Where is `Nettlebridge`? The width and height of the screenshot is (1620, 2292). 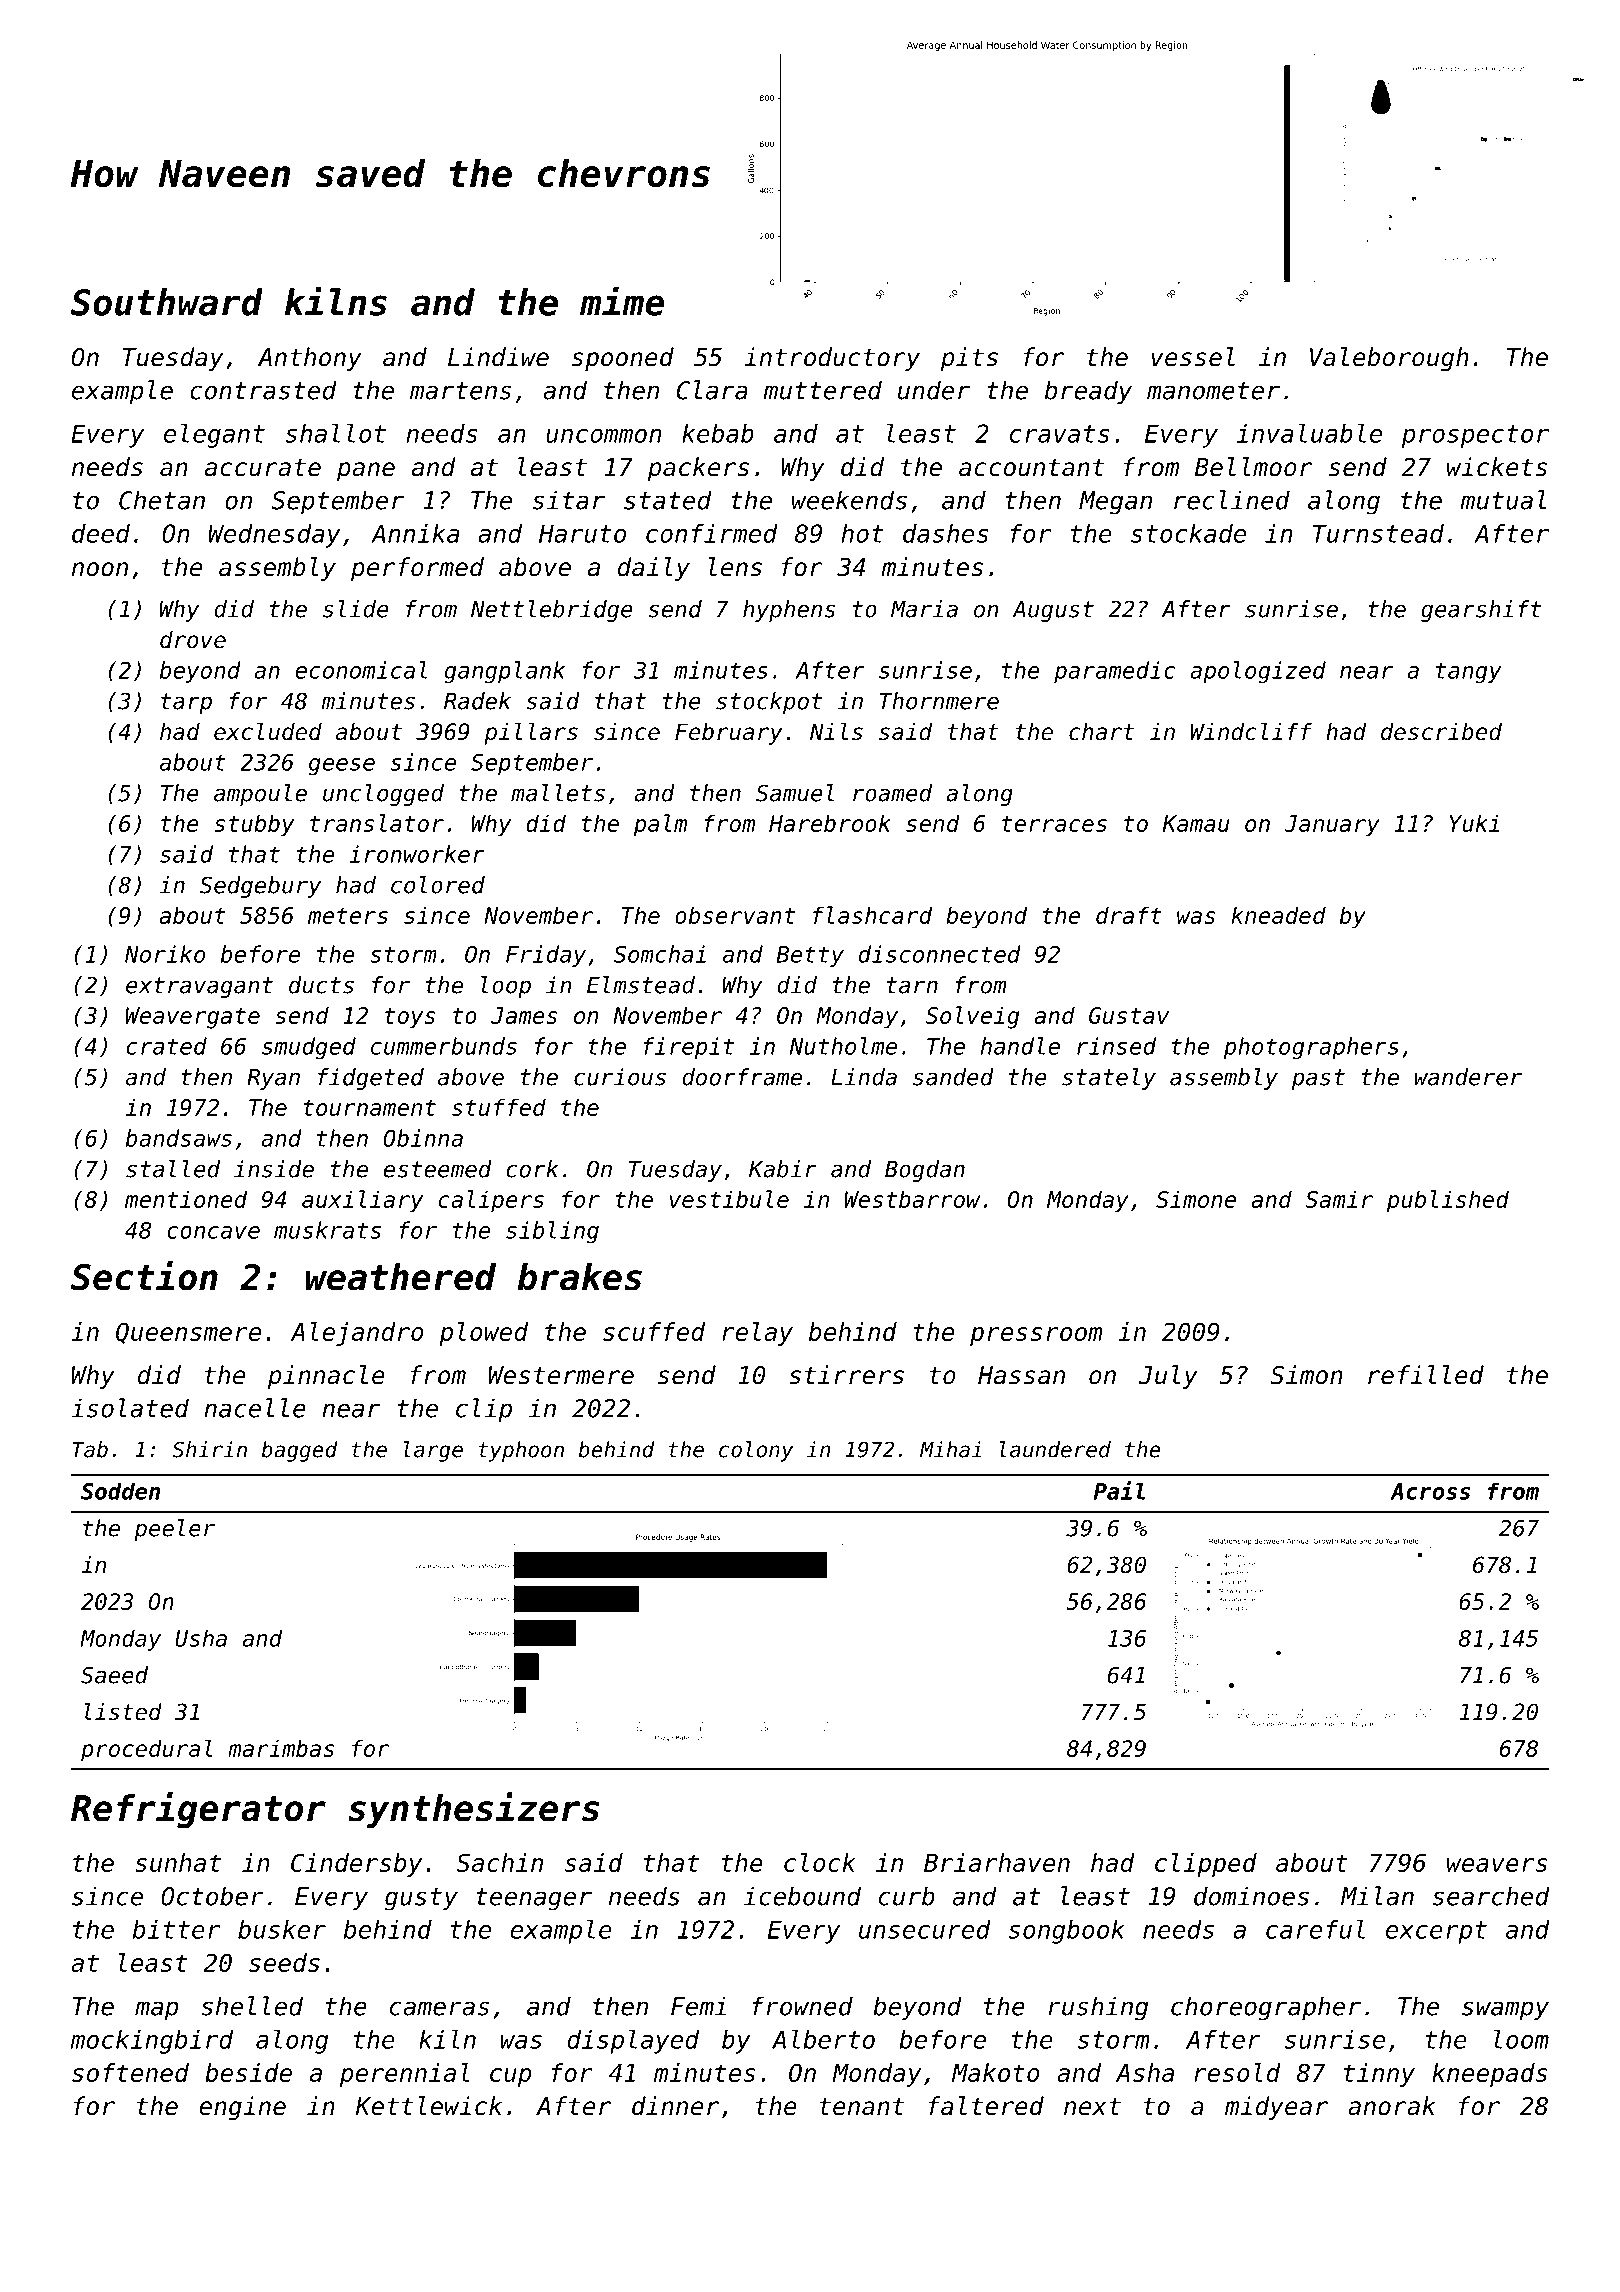
Nettlebridge is located at coordinates (552, 611).
